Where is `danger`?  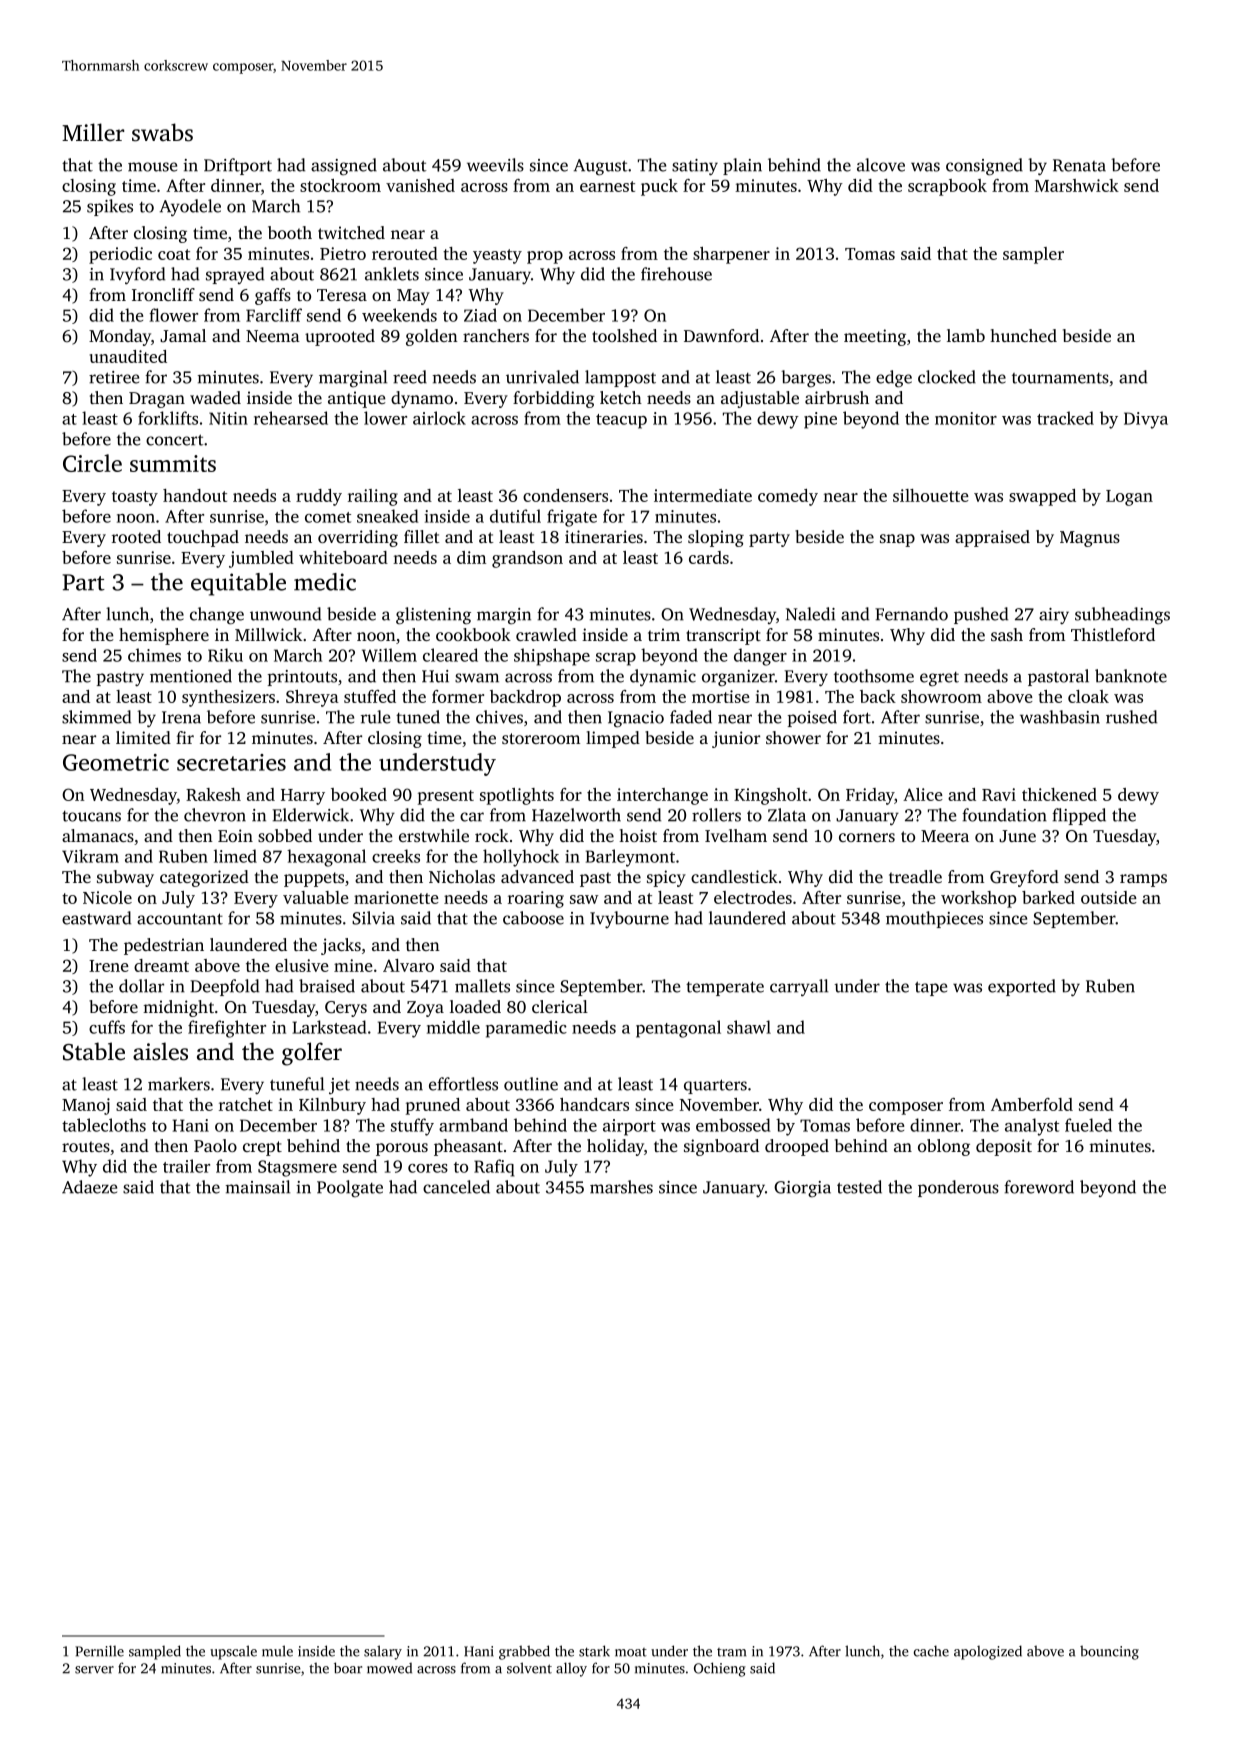 danger is located at coordinates (760, 657).
